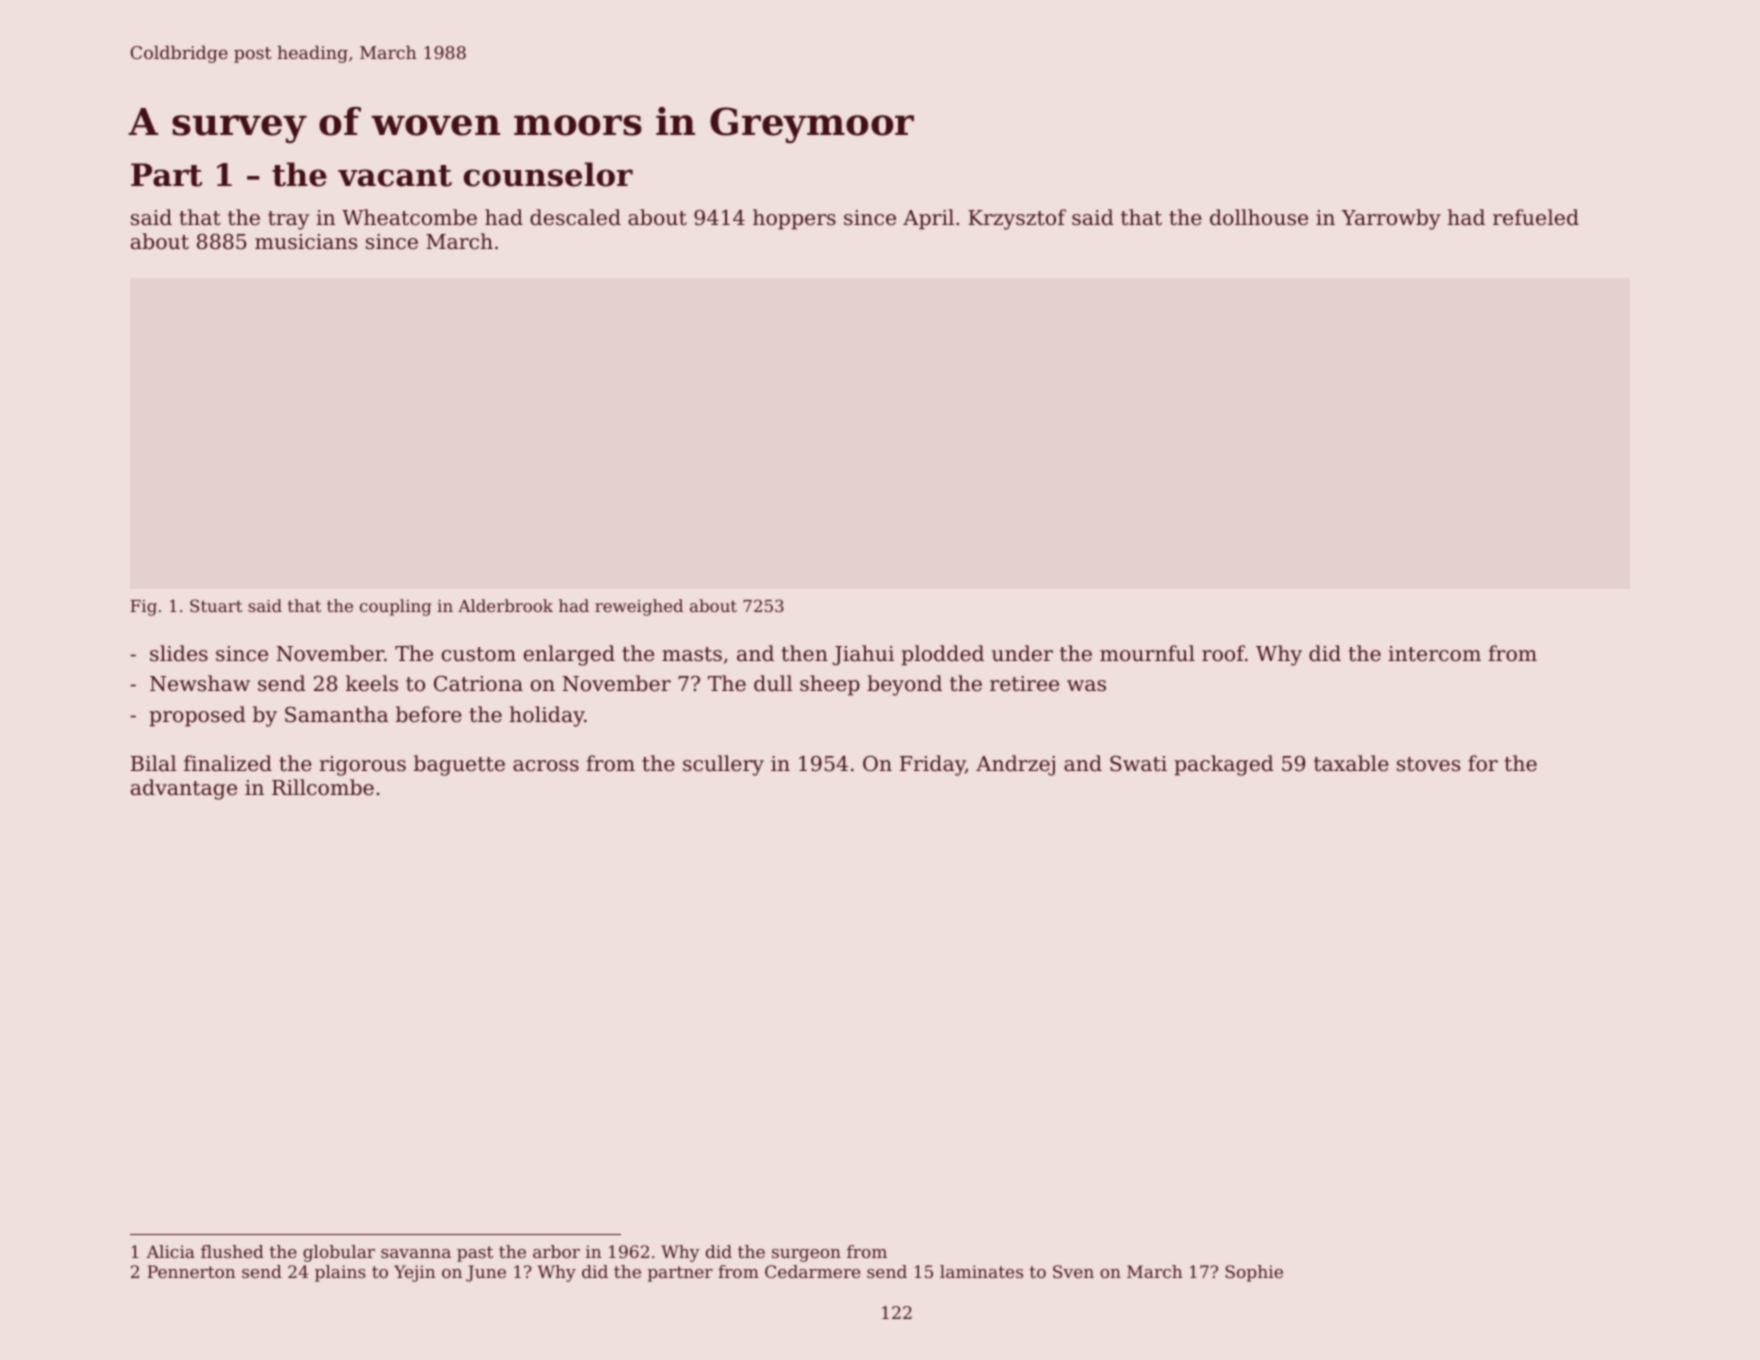 The image size is (1760, 1360). What do you see at coordinates (723, 765) in the screenshot?
I see `scullery` at bounding box center [723, 765].
